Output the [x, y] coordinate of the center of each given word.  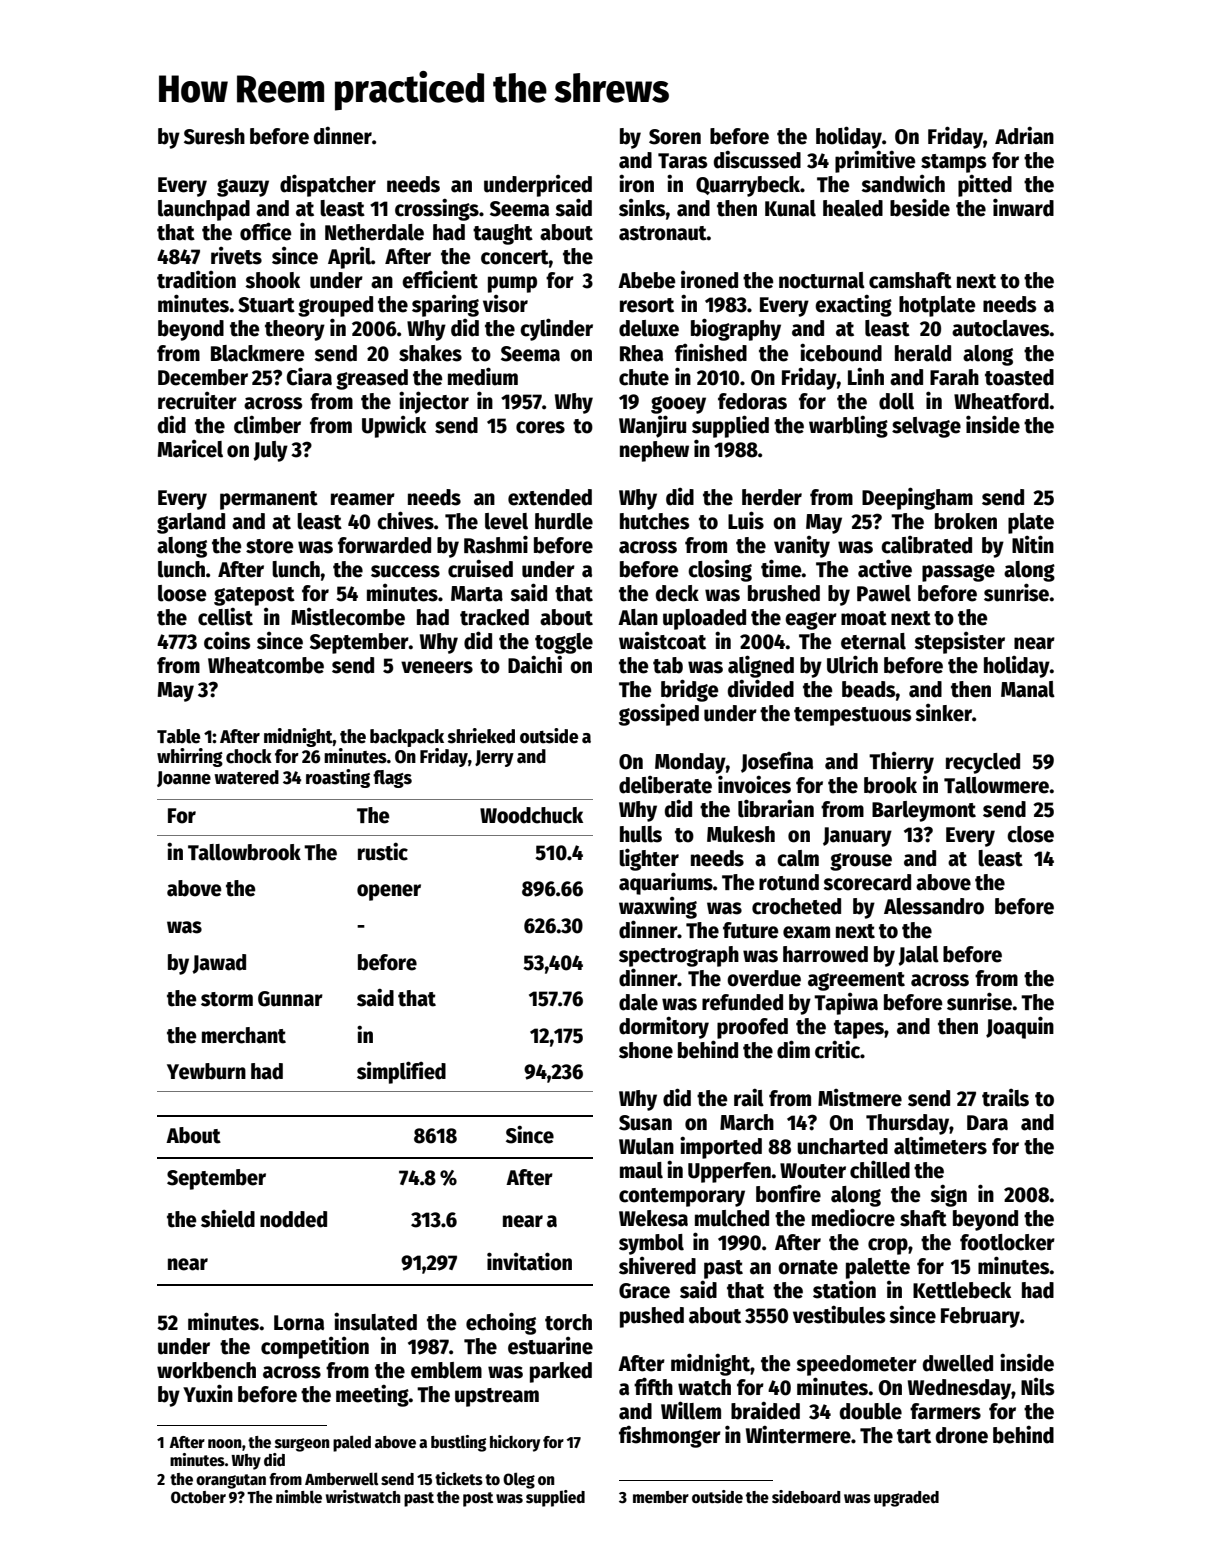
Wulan [646, 1146]
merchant [244, 1035]
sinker [943, 713]
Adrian [1024, 135]
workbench [206, 1370]
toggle [564, 643]
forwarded [384, 545]
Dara [987, 1123]
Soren [675, 137]
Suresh [214, 136]
